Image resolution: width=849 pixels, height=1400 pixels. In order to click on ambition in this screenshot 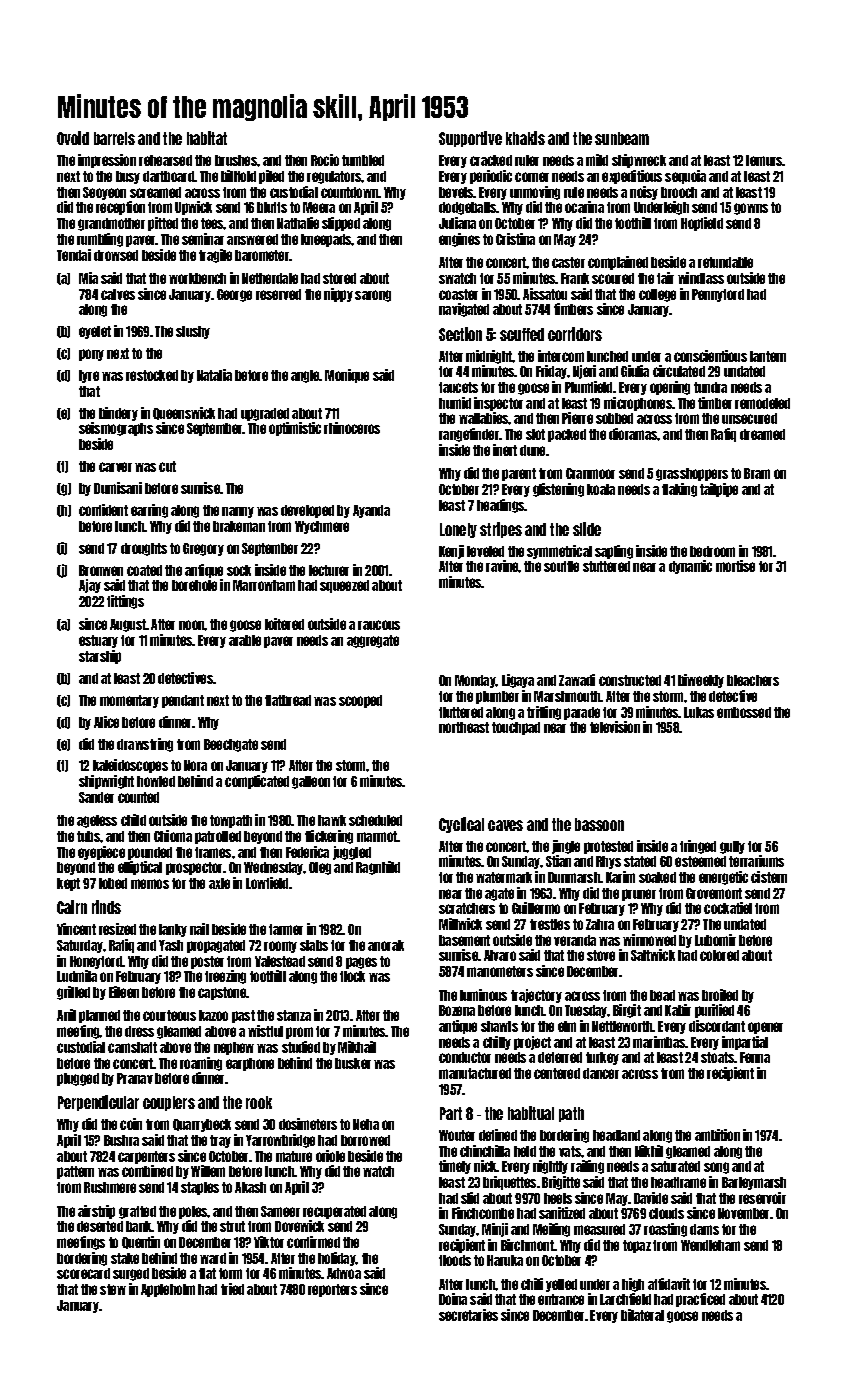, I will do `click(717, 1135)`.
